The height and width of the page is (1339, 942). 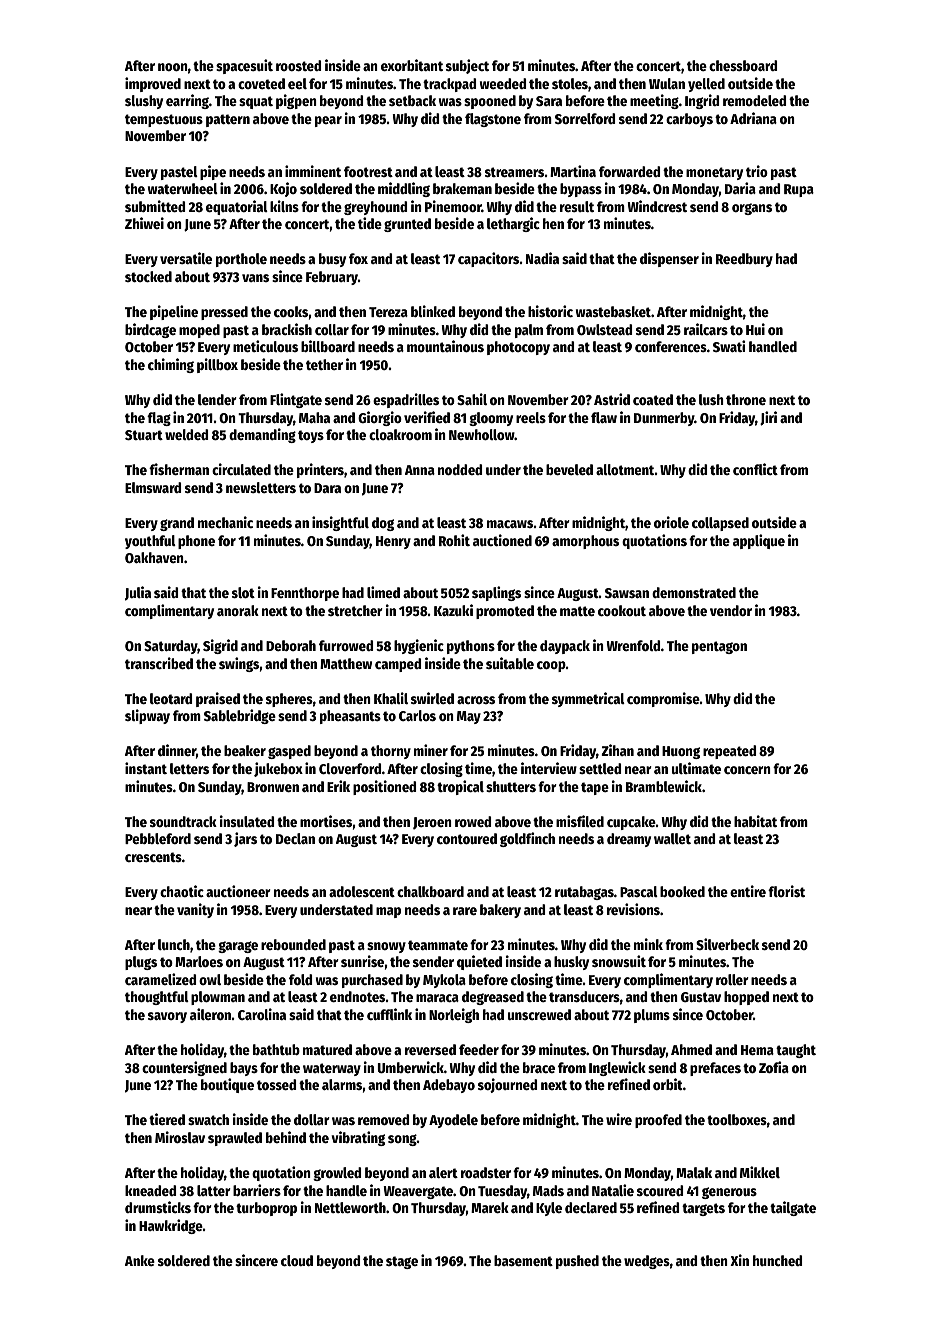 I want to click on spacesuit, so click(x=244, y=66).
